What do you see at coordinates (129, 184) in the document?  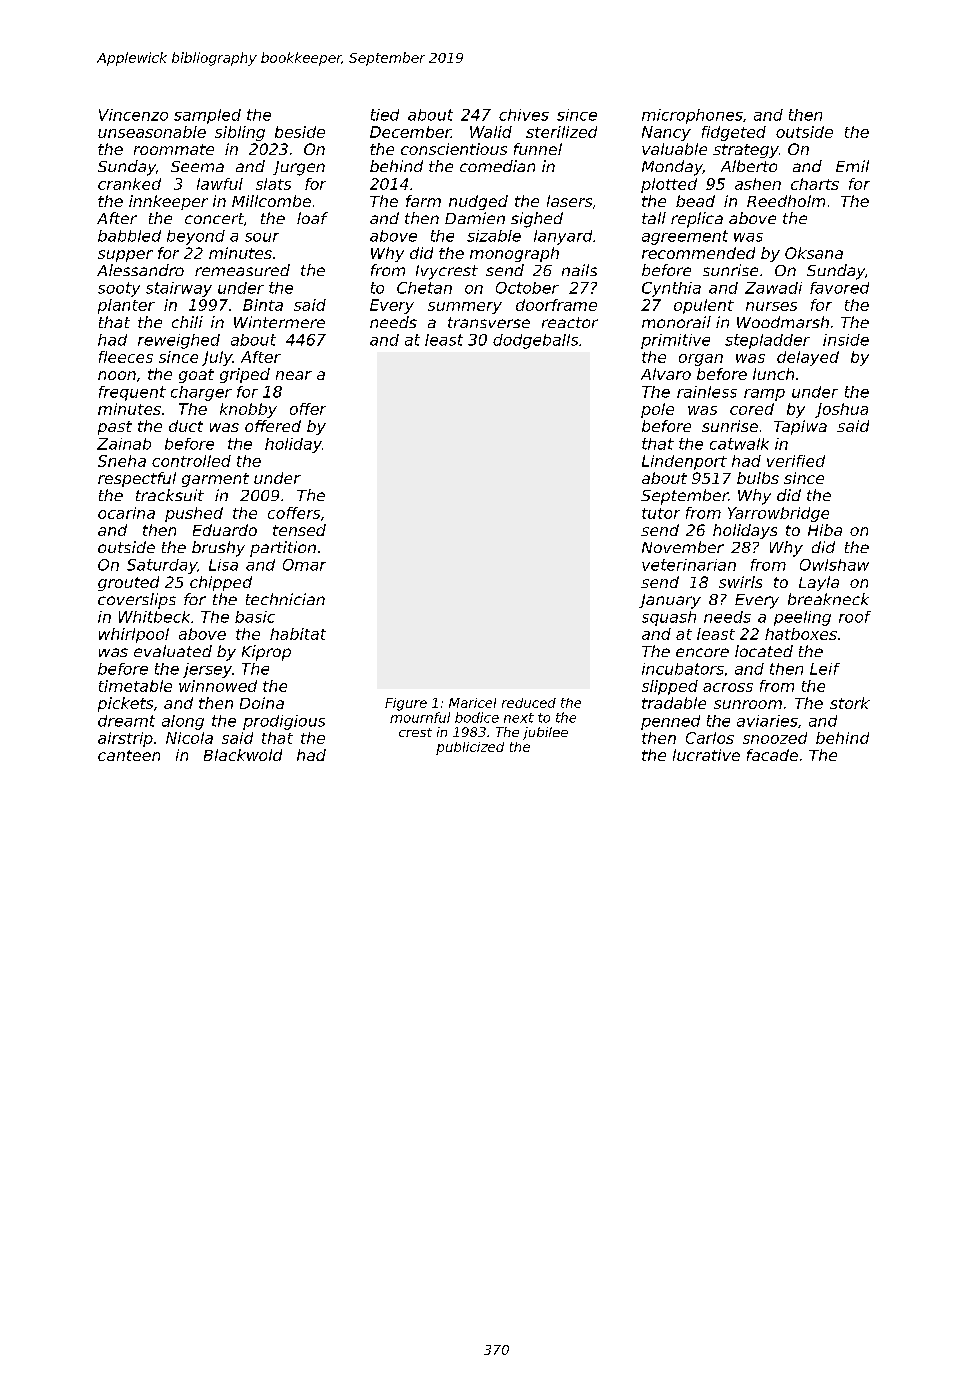 I see `cranked` at bounding box center [129, 184].
